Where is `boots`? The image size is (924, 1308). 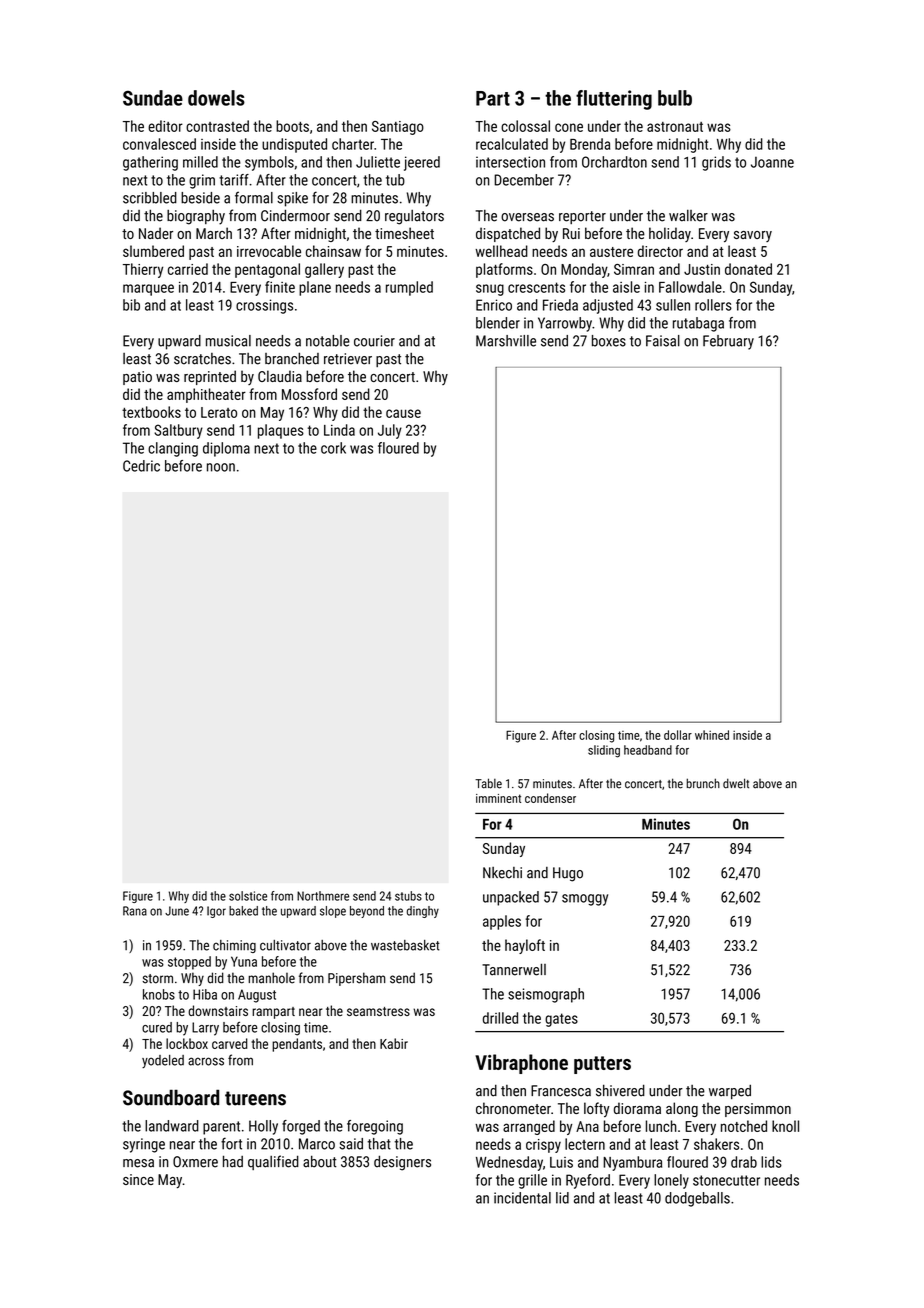 boots is located at coordinates (292, 126).
